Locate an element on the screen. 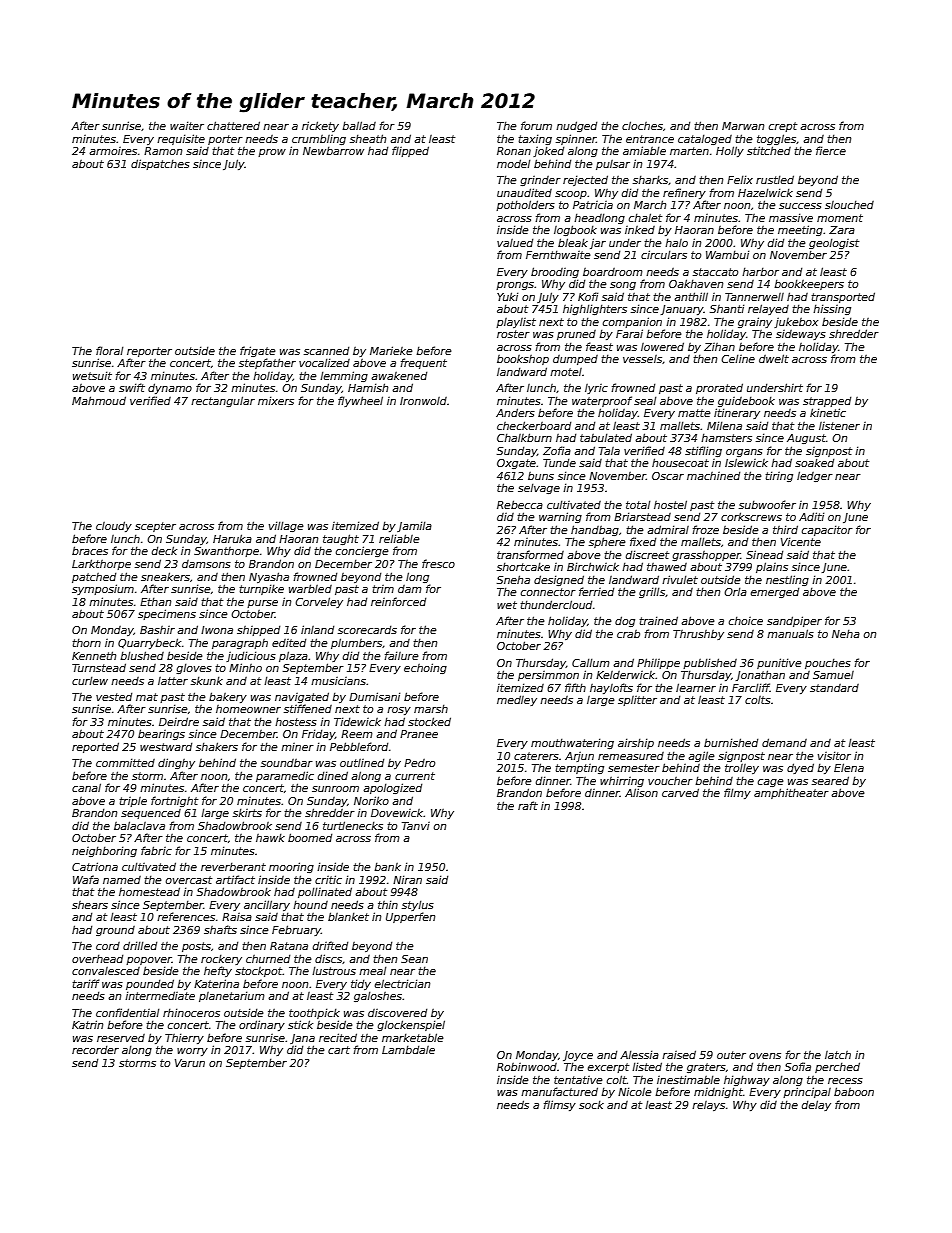  cart is located at coordinates (339, 1050).
